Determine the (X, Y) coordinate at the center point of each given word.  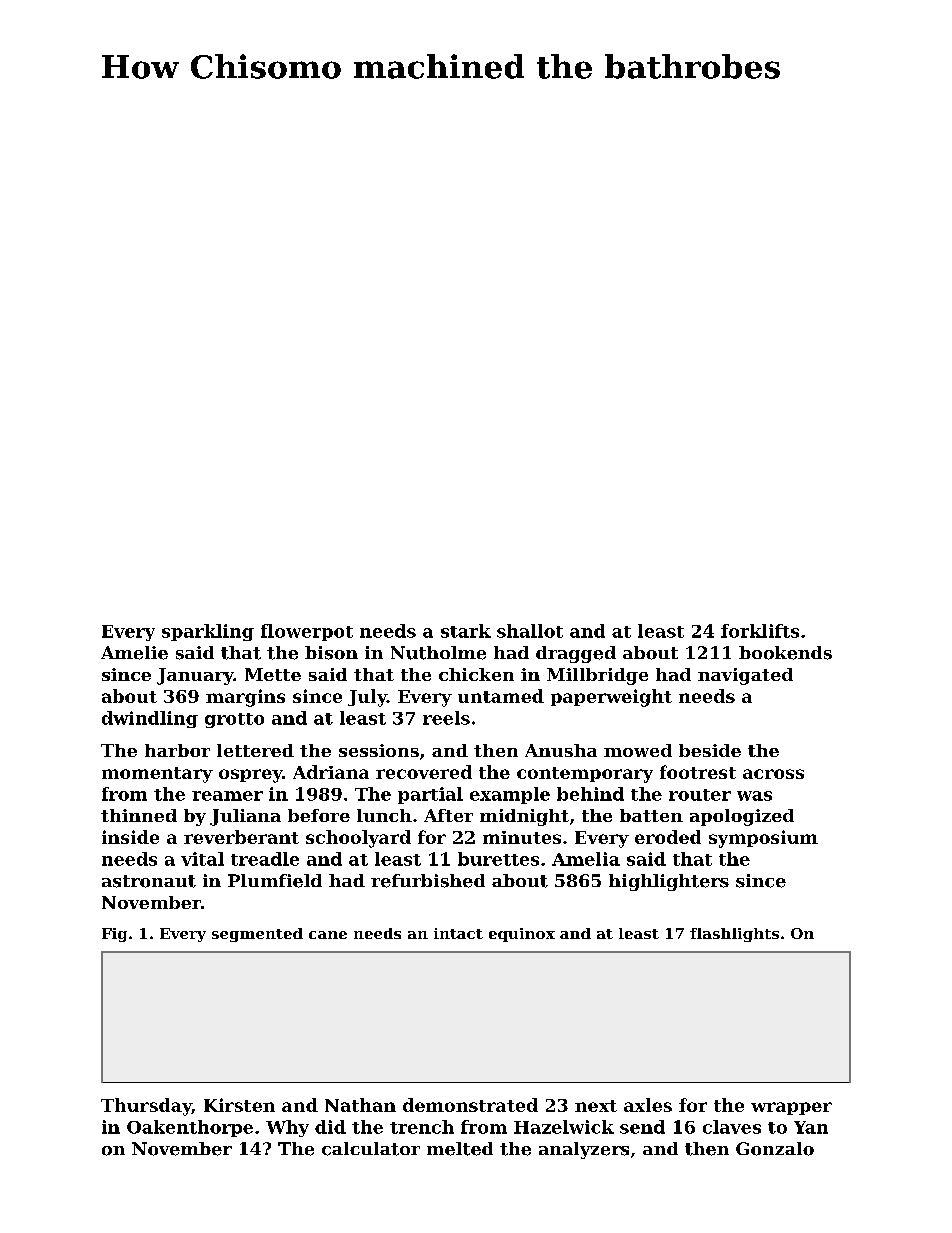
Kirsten (239, 1105)
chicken (476, 674)
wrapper (791, 1108)
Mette (273, 674)
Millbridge (597, 676)
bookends (785, 653)
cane (328, 935)
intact (458, 933)
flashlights (734, 935)
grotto (234, 720)
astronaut (149, 881)
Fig (114, 935)
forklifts (760, 631)
